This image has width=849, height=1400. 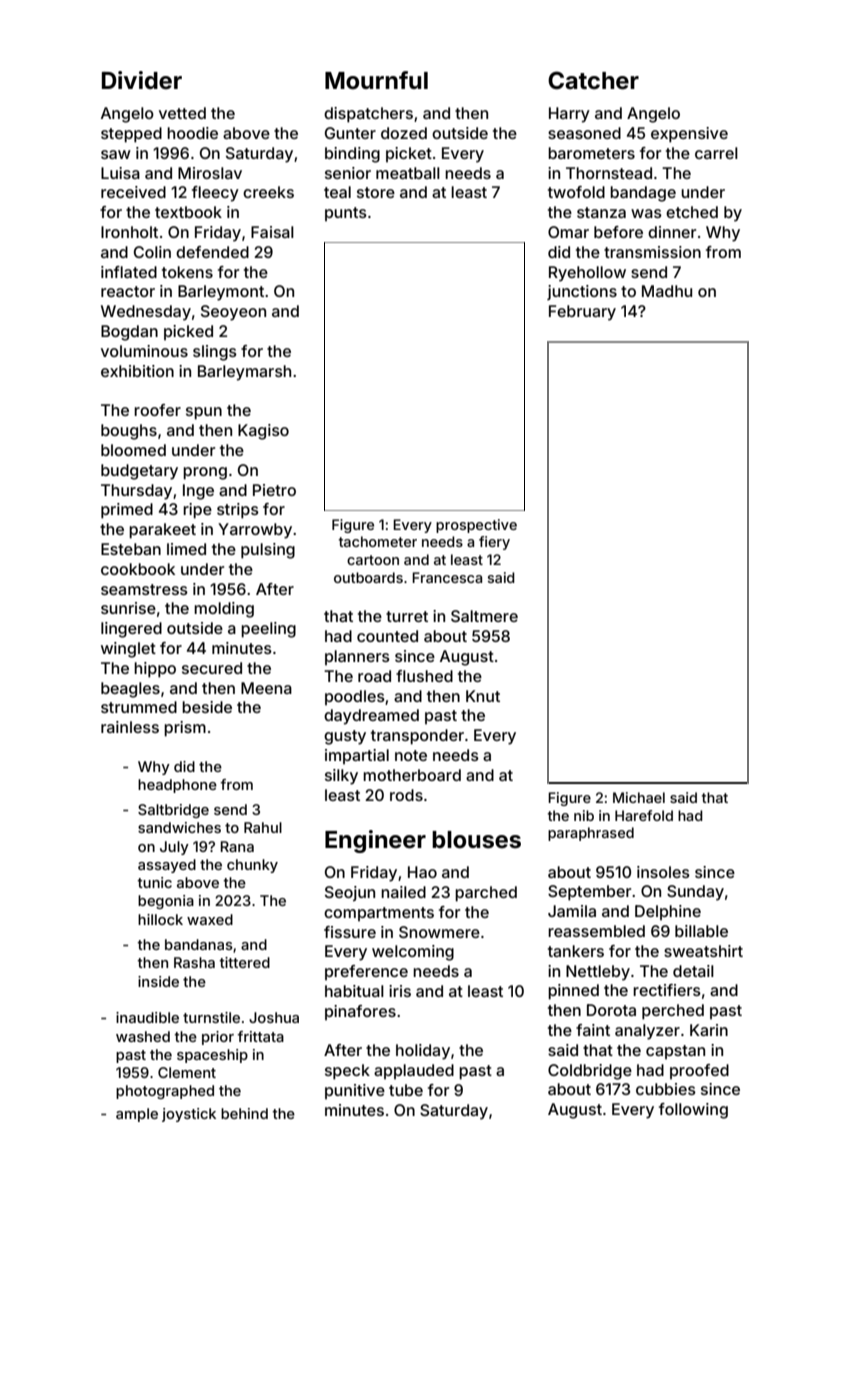 I want to click on picket, so click(x=409, y=154).
